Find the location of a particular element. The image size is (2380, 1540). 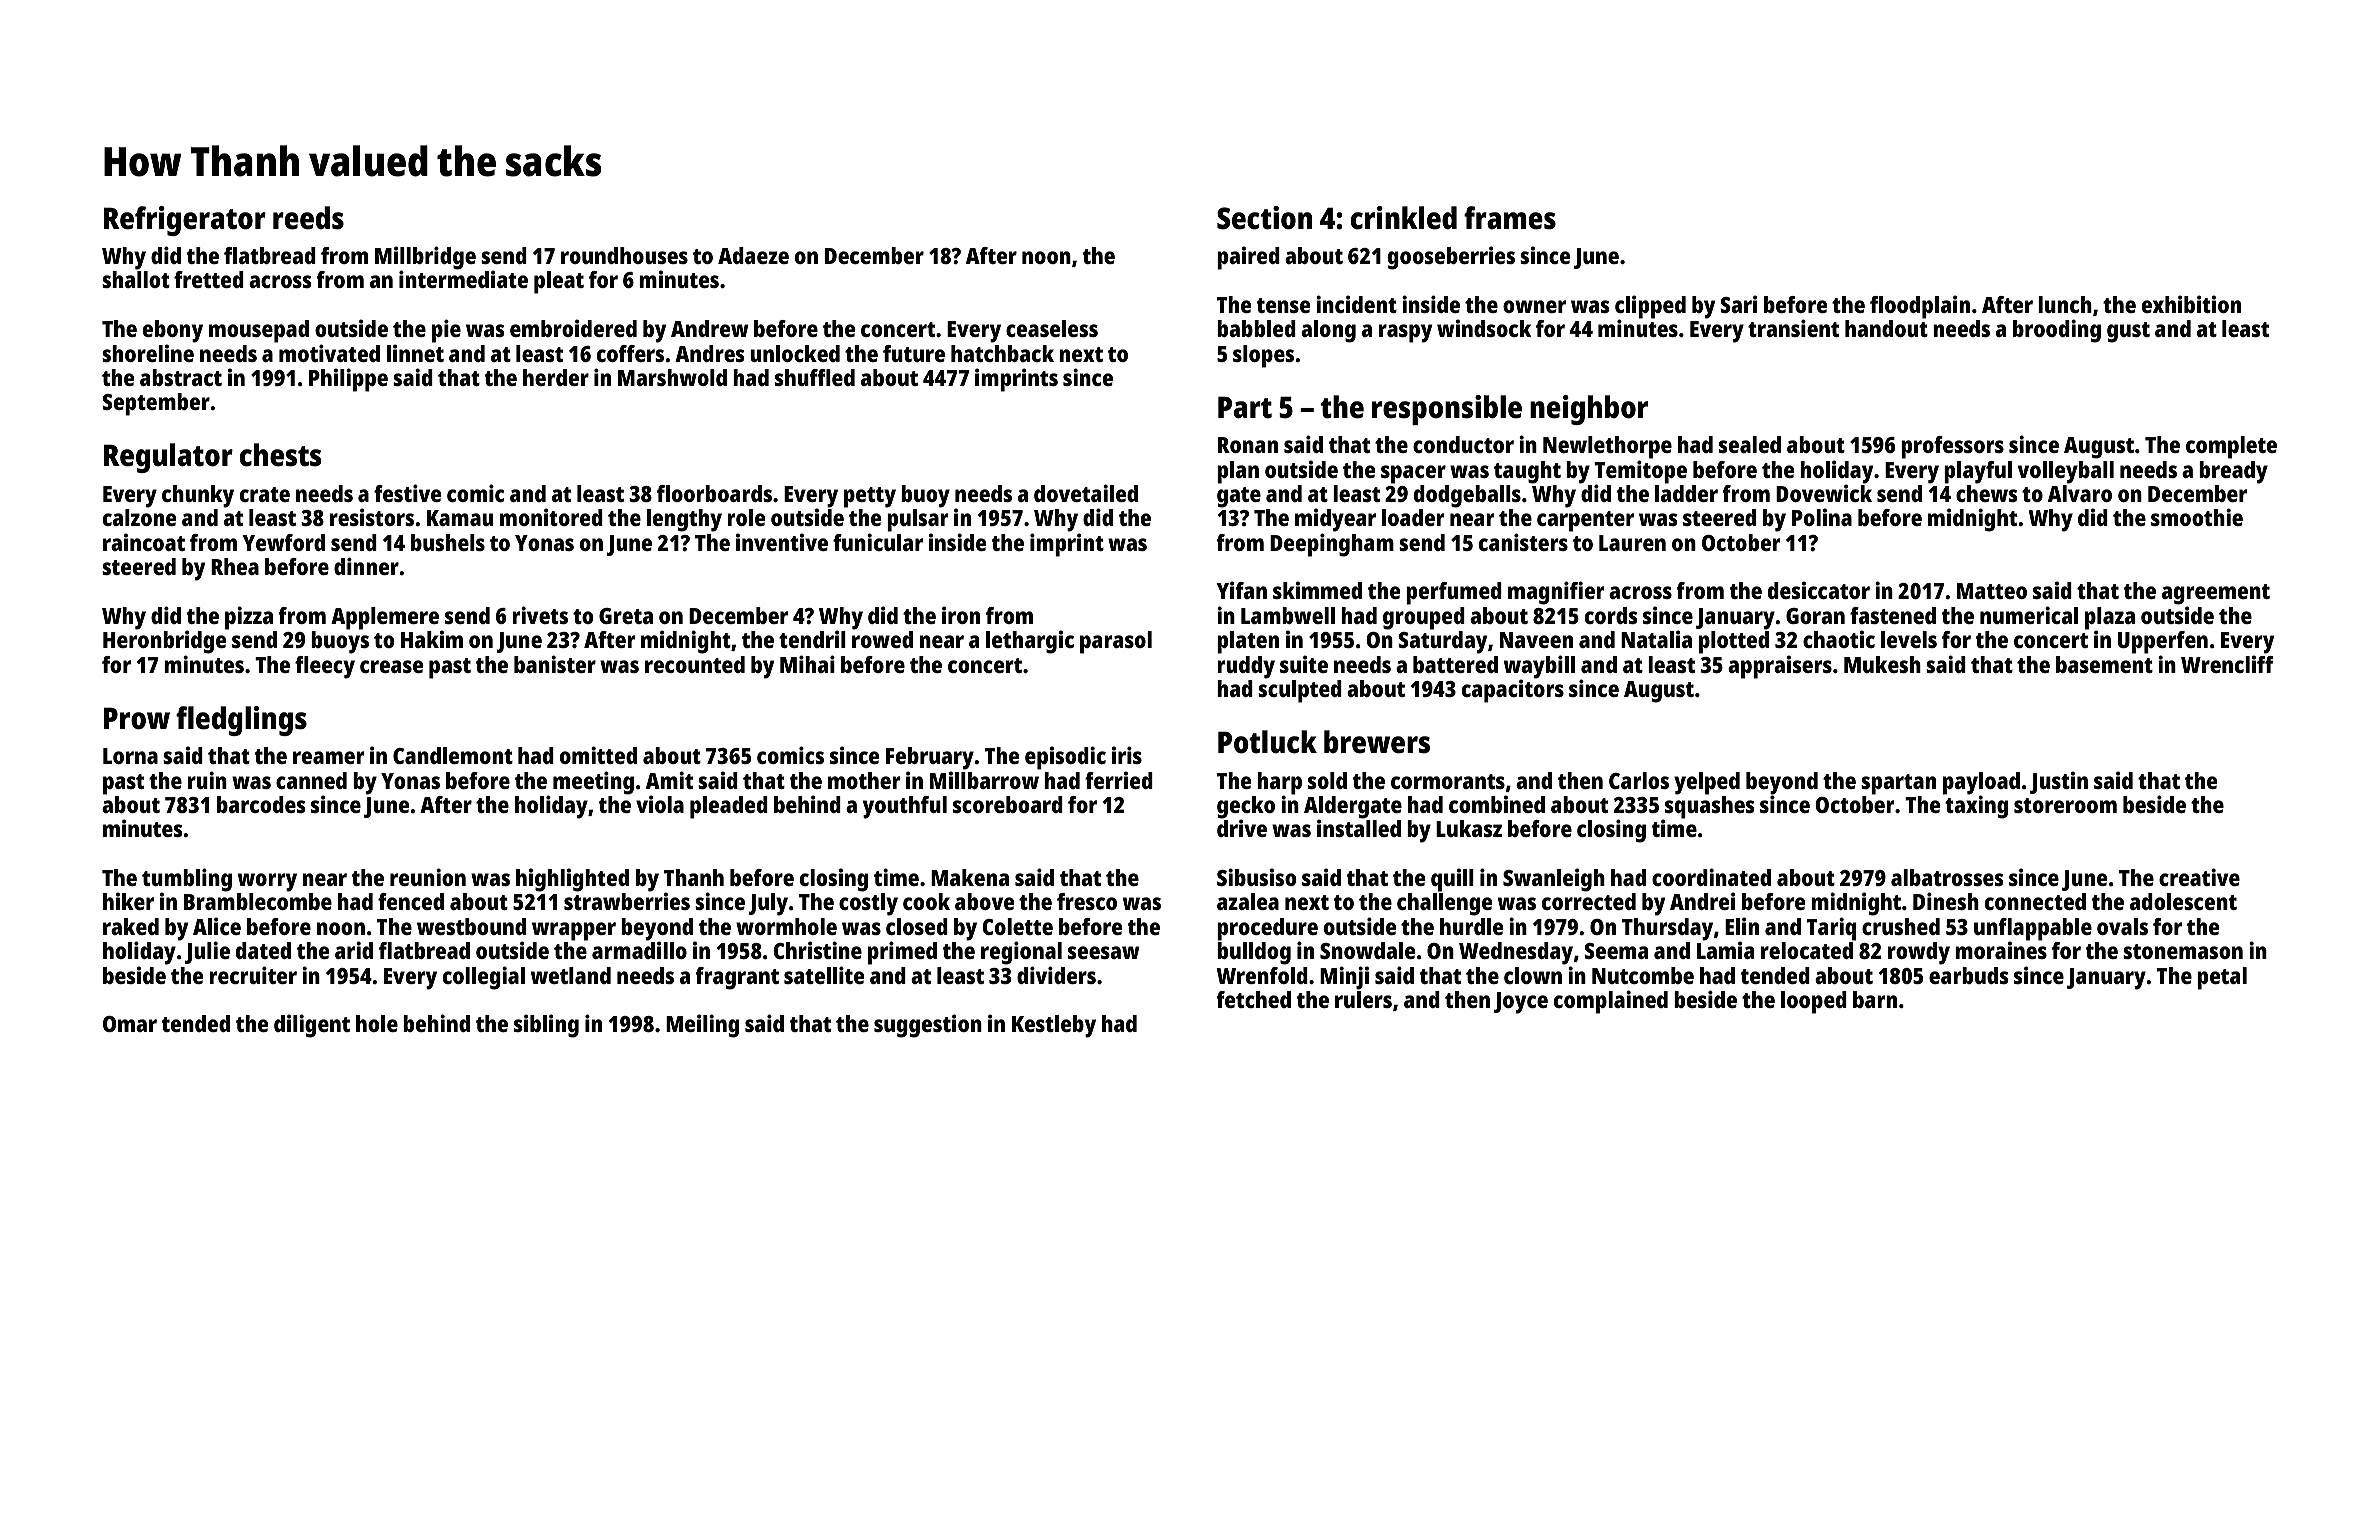

Ronan is located at coordinates (1248, 445).
